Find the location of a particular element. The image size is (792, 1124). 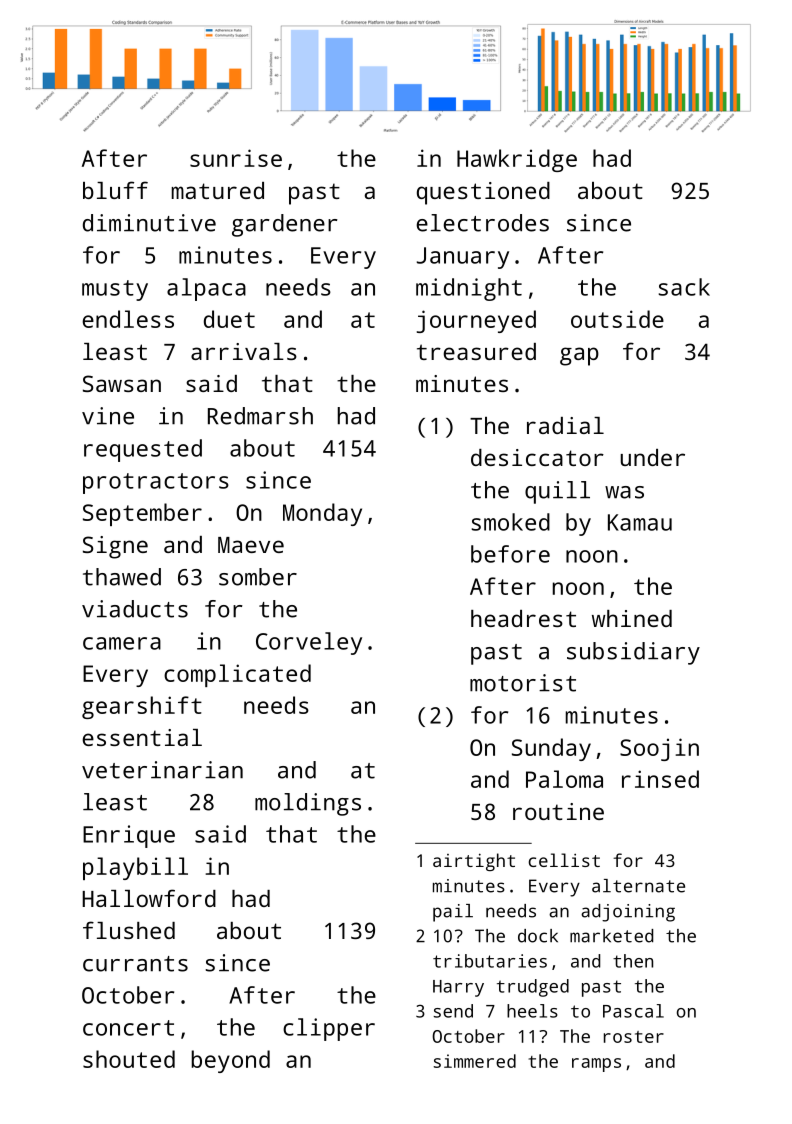

somber is located at coordinates (258, 577).
